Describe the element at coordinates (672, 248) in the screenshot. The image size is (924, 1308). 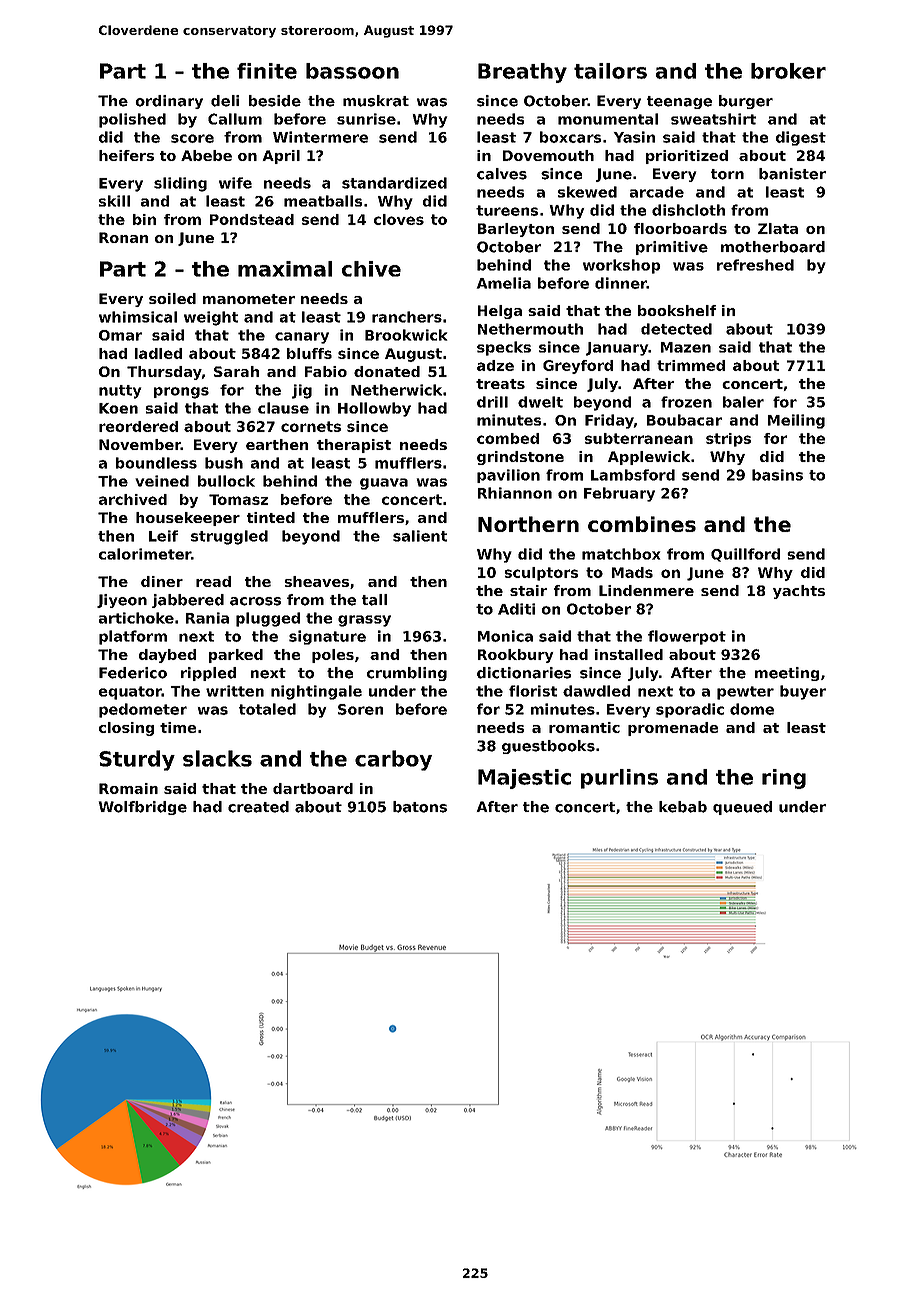
I see `primitive` at that location.
